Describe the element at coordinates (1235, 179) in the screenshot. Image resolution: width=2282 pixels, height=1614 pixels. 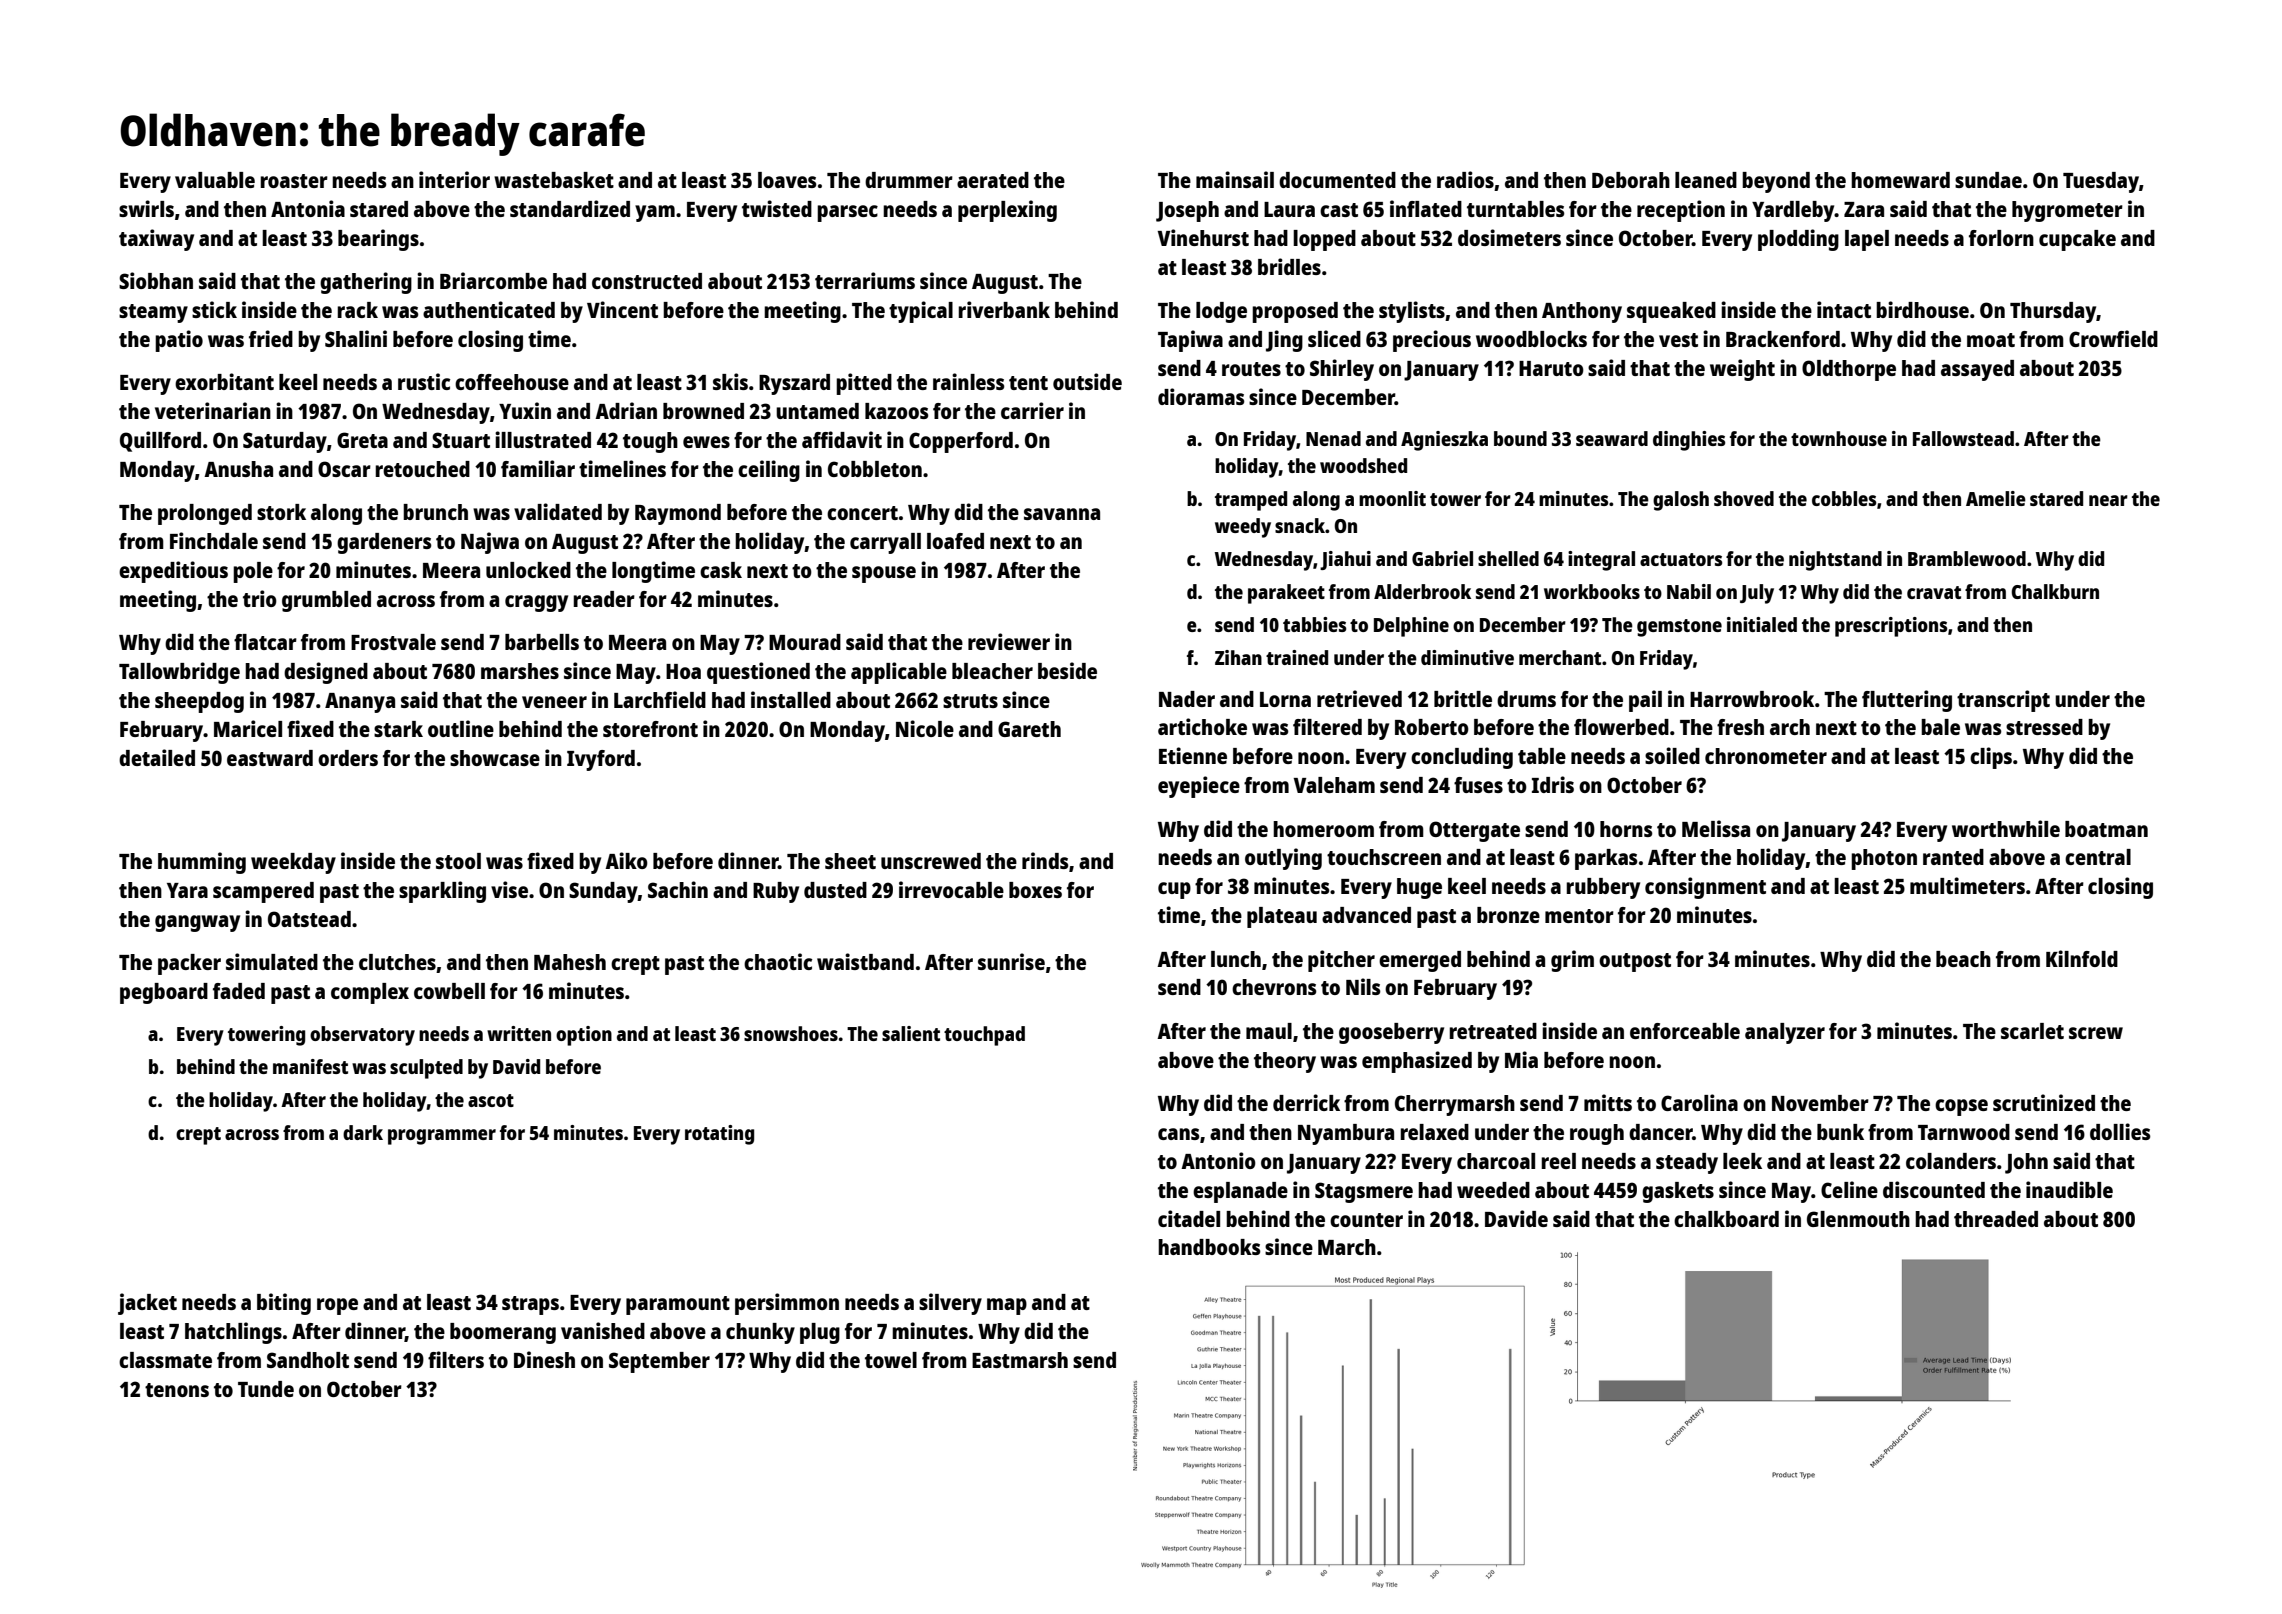
I see `mainsail` at that location.
